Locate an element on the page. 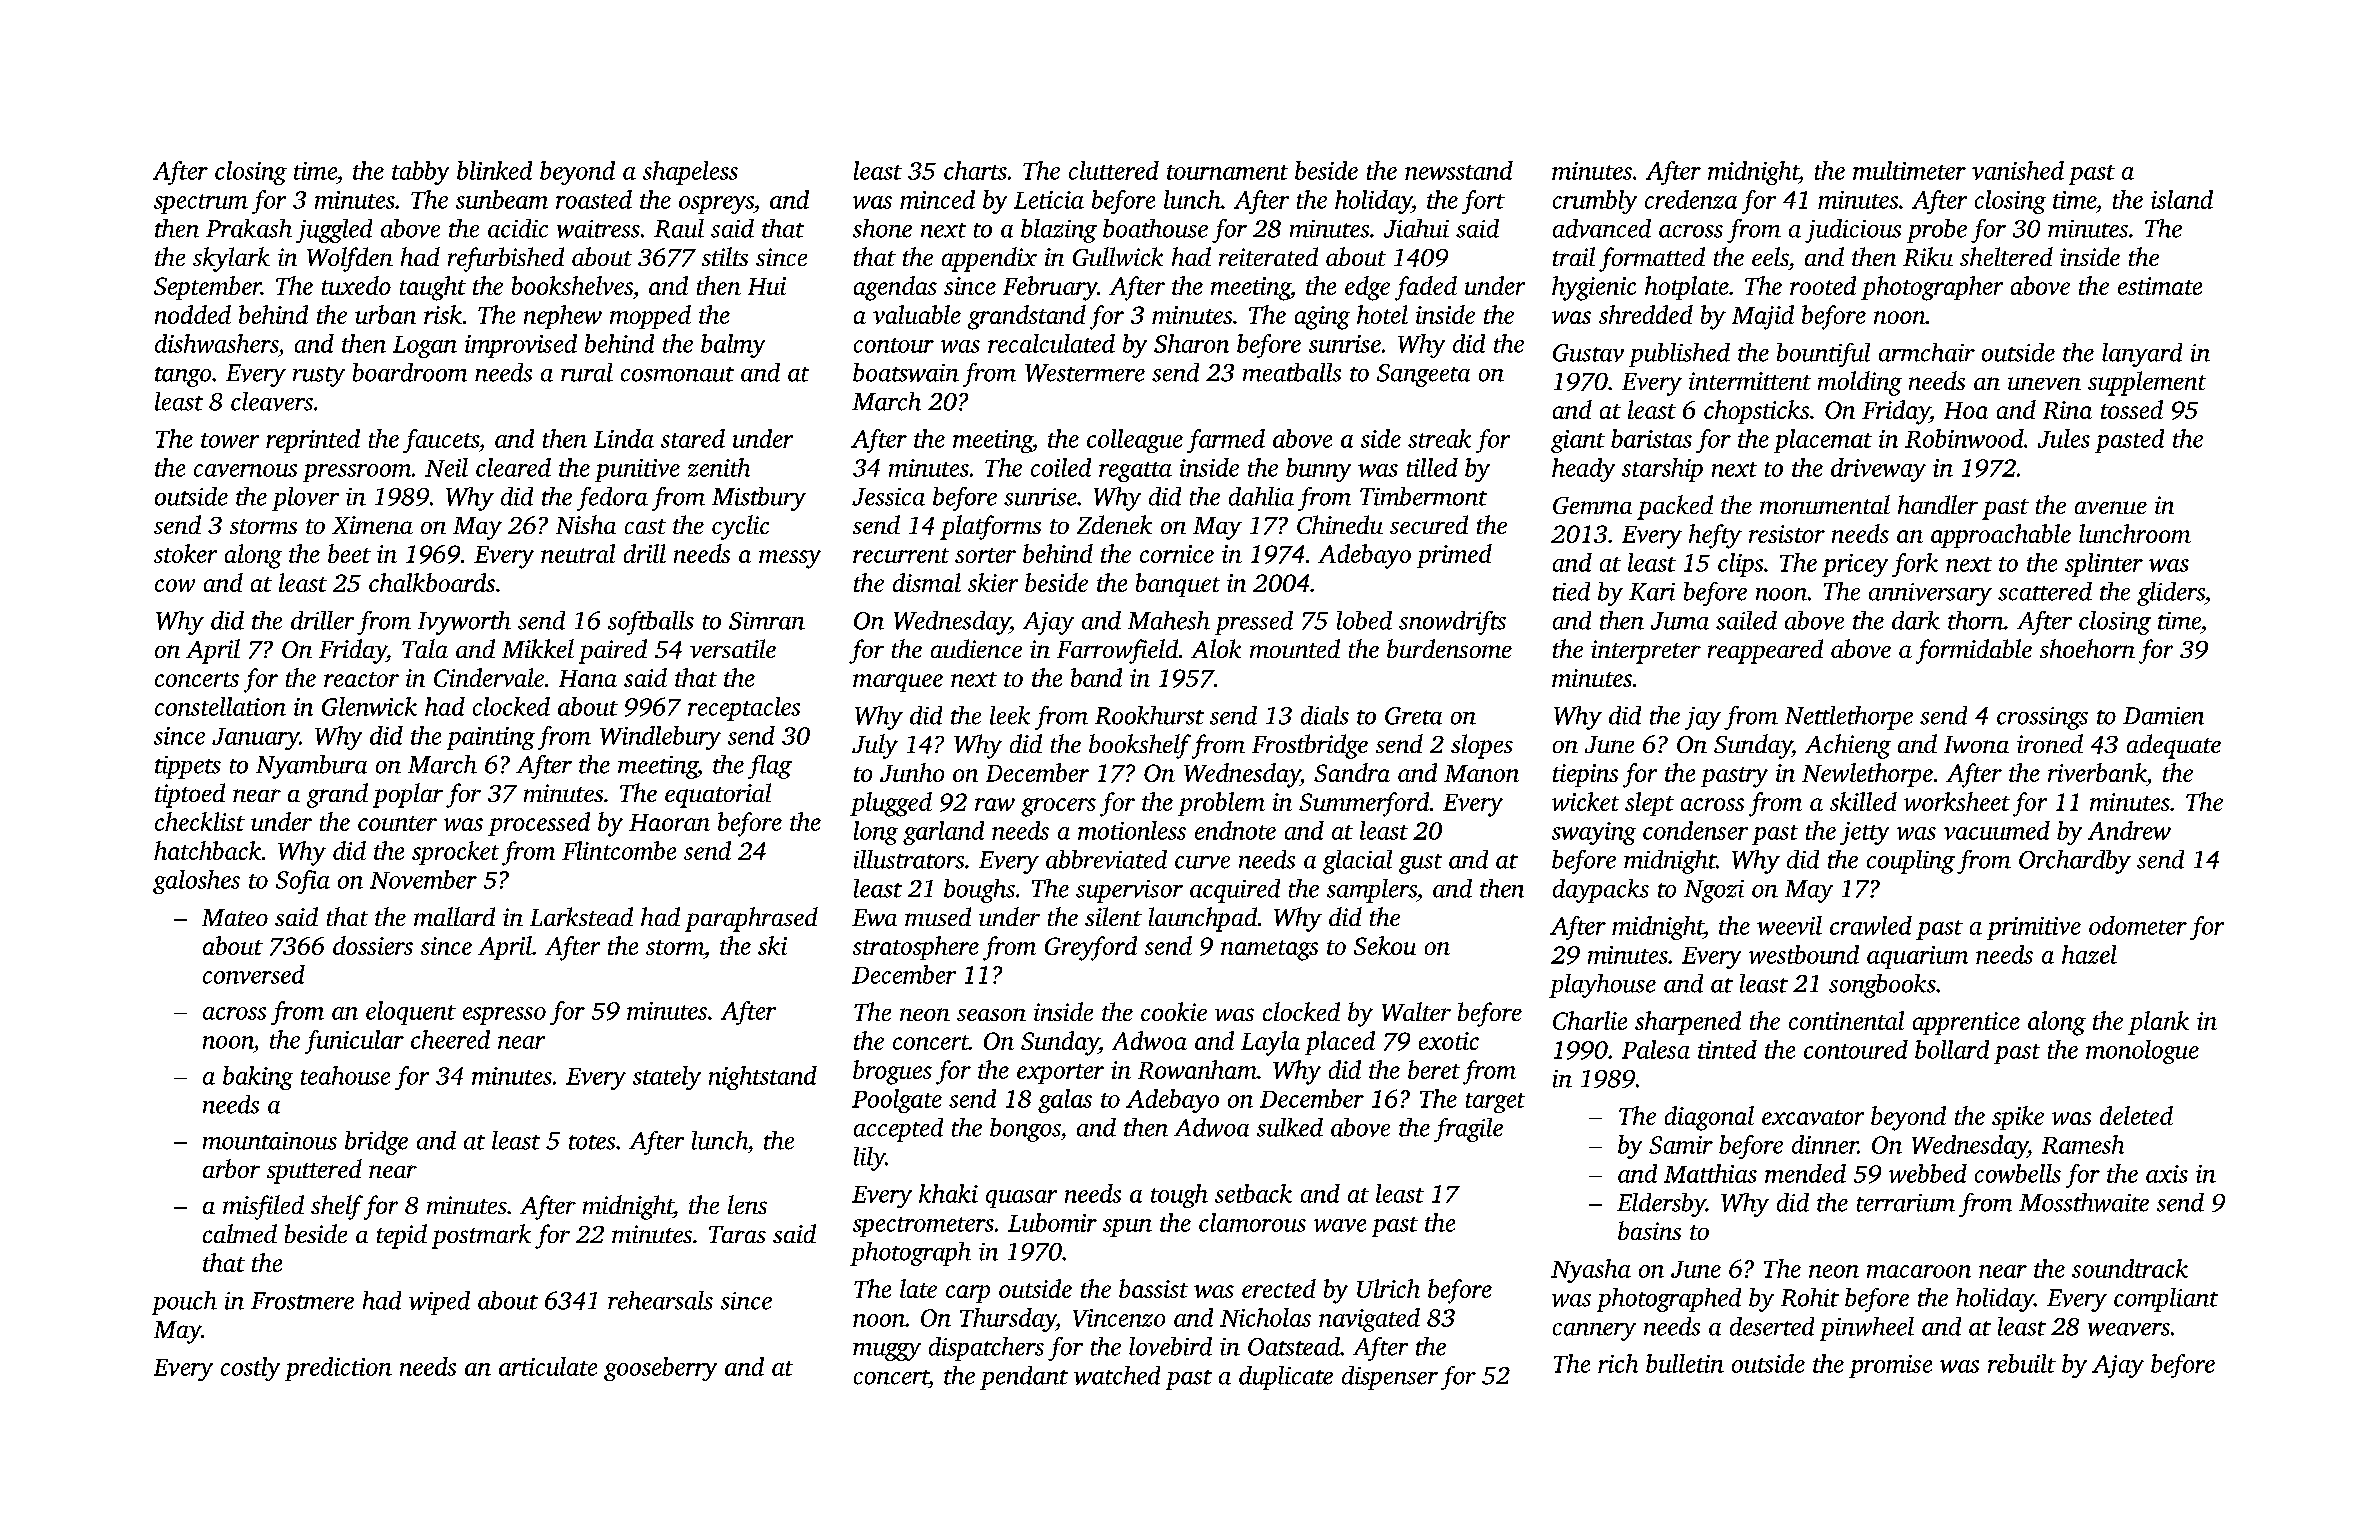 The width and height of the image is (2380, 1540). credenza is located at coordinates (1691, 199).
